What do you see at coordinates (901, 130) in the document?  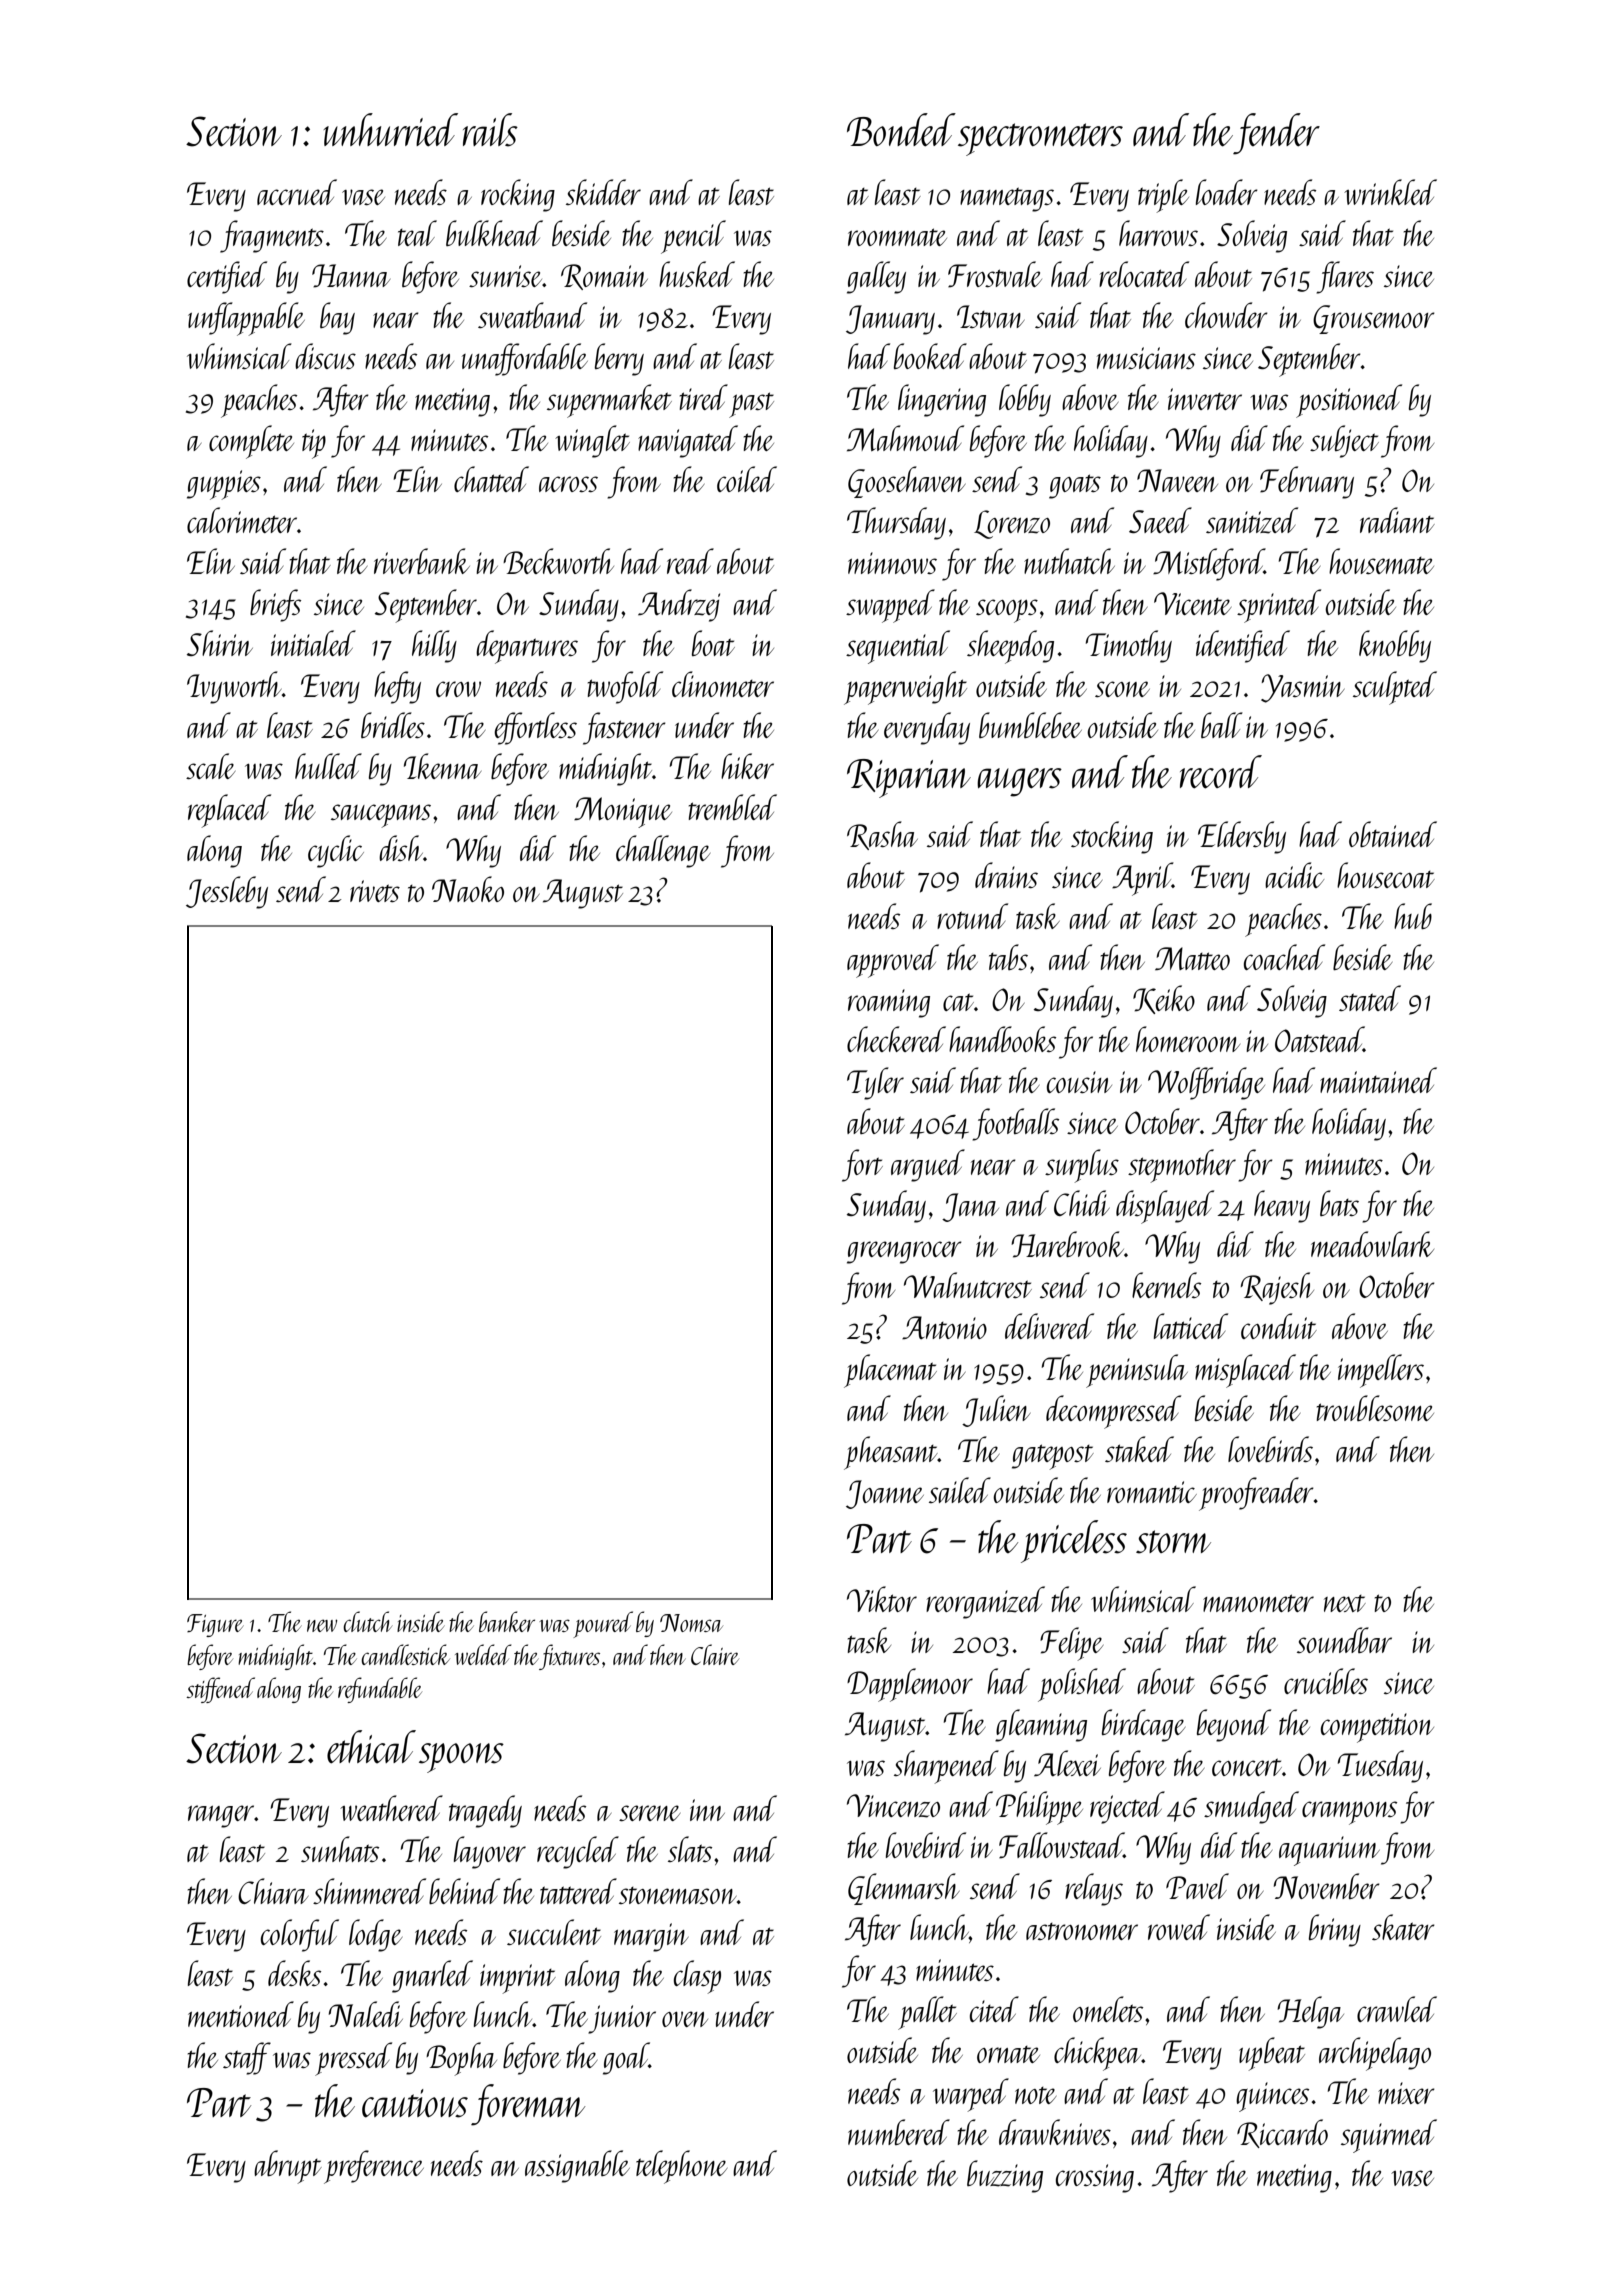 I see `Bonded` at bounding box center [901, 130].
